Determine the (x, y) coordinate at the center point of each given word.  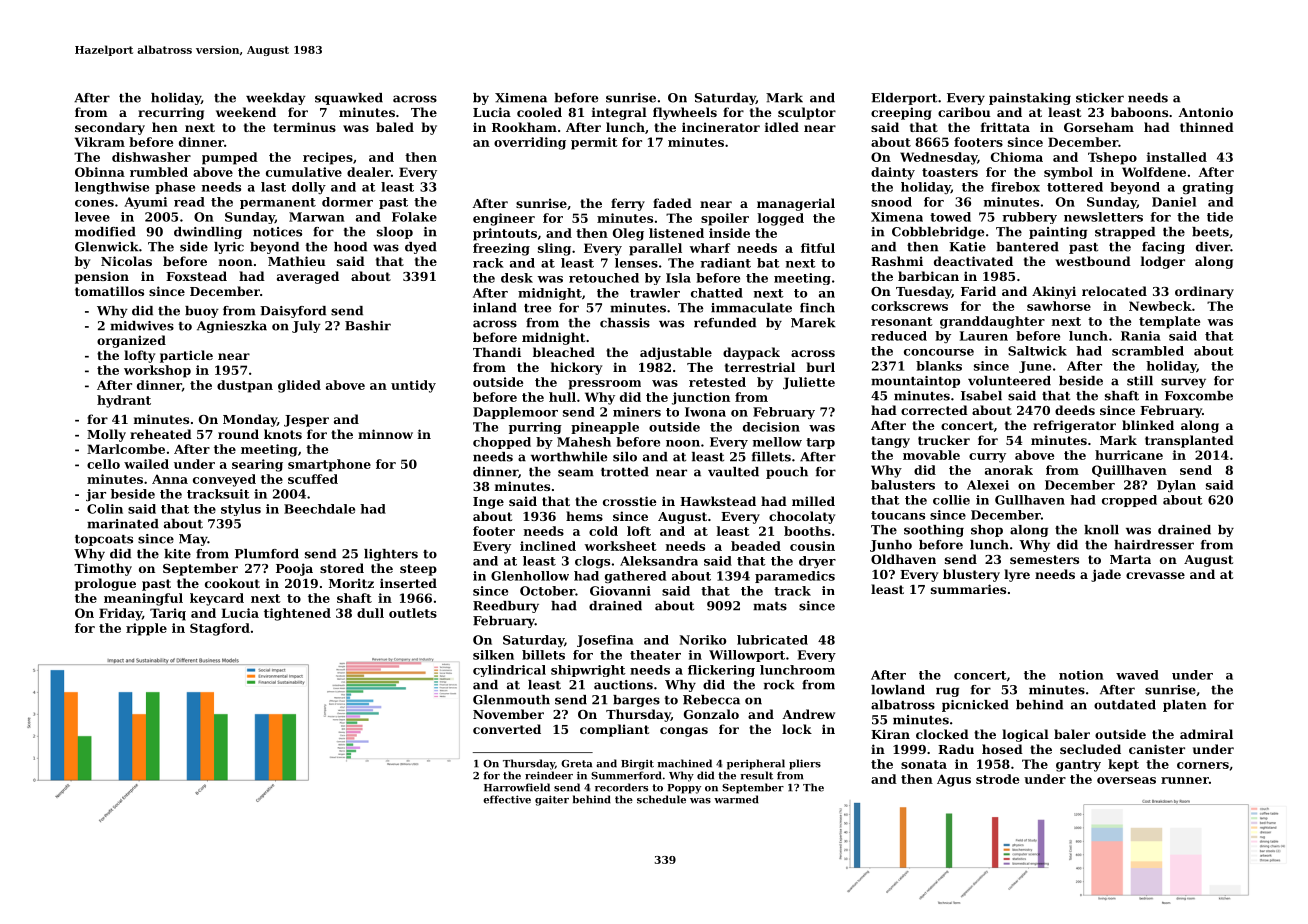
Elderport (904, 99)
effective (507, 799)
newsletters (1103, 217)
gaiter (552, 800)
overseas (1126, 780)
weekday (276, 99)
